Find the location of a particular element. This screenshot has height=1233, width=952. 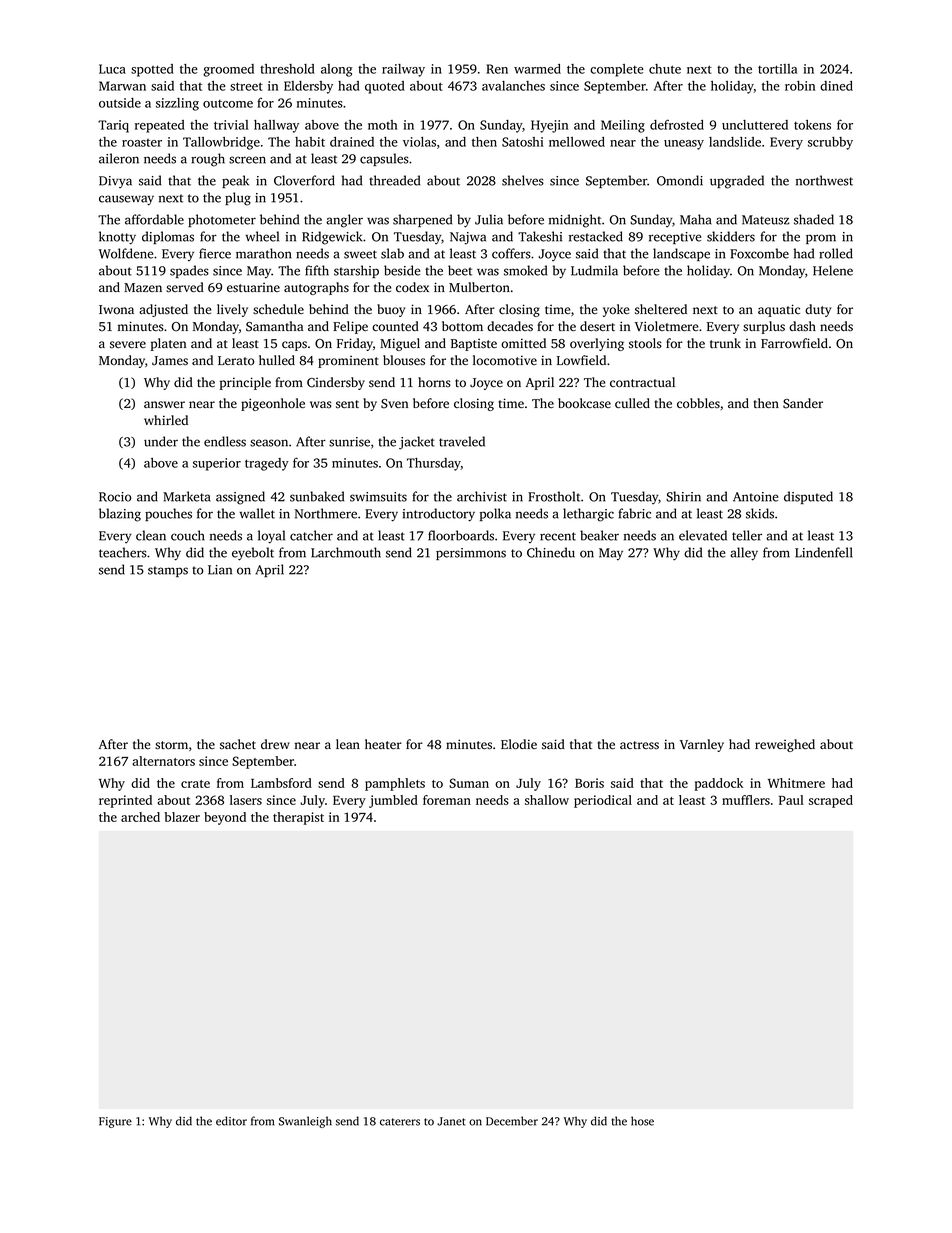

alternators is located at coordinates (163, 761).
